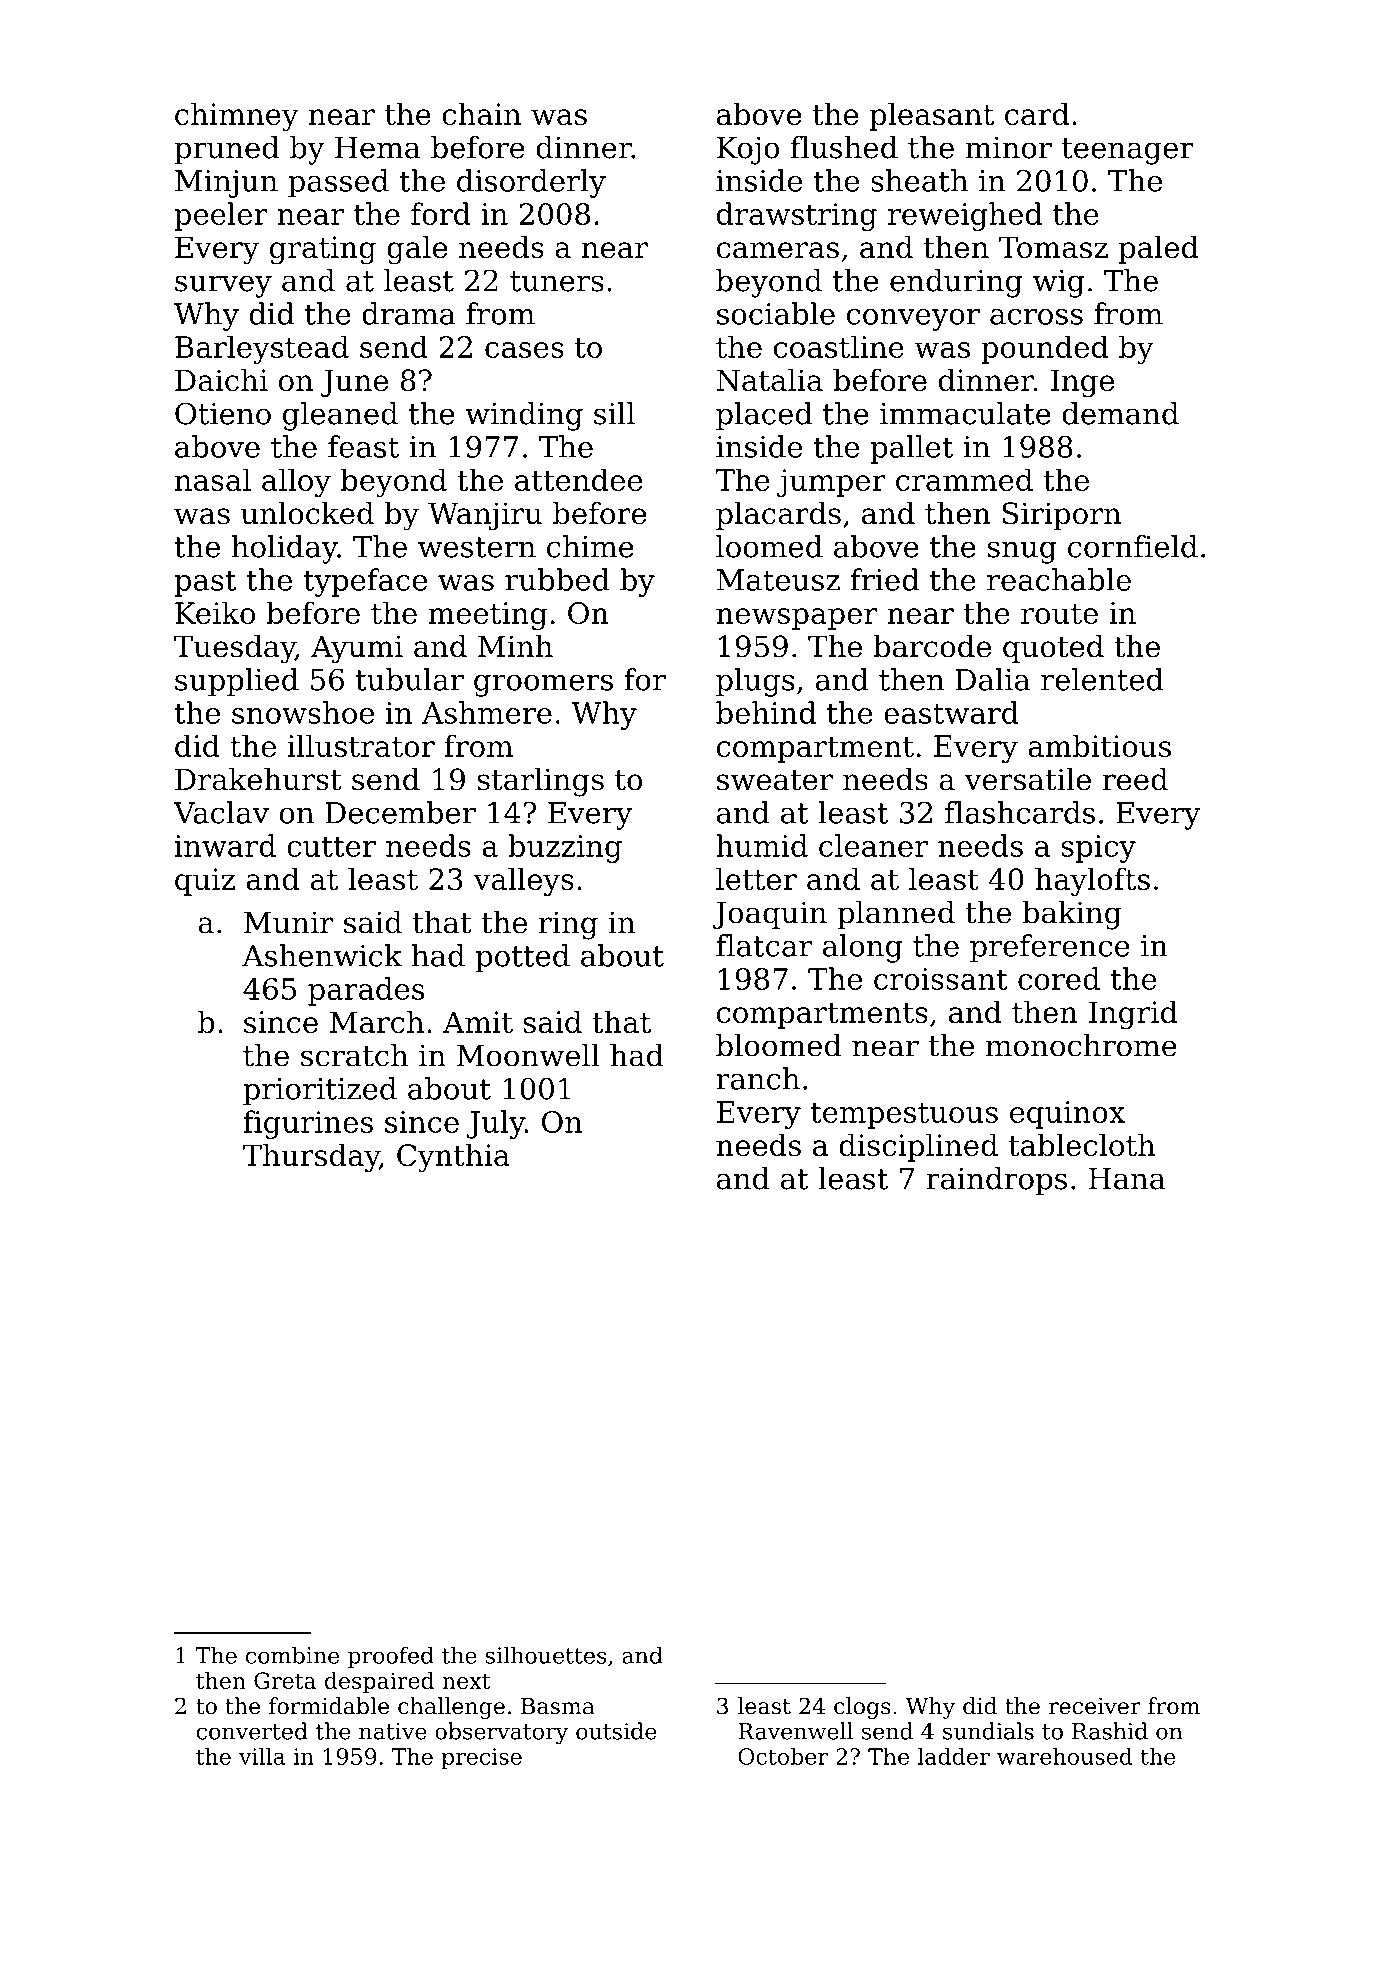 The image size is (1386, 1969). What do you see at coordinates (775, 780) in the screenshot?
I see `sweater` at bounding box center [775, 780].
